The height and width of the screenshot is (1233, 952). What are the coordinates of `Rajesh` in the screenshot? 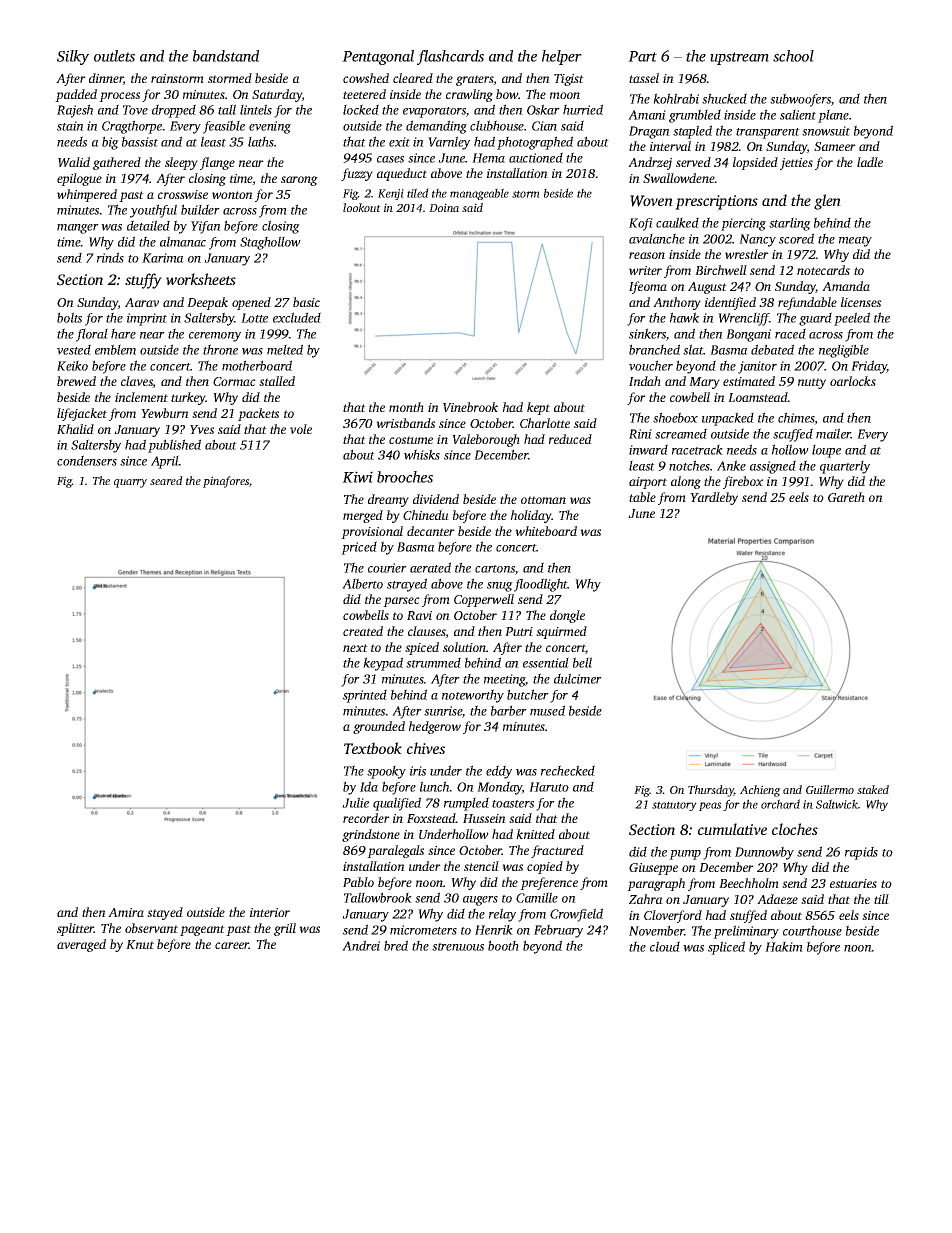 It's located at (75, 111).
